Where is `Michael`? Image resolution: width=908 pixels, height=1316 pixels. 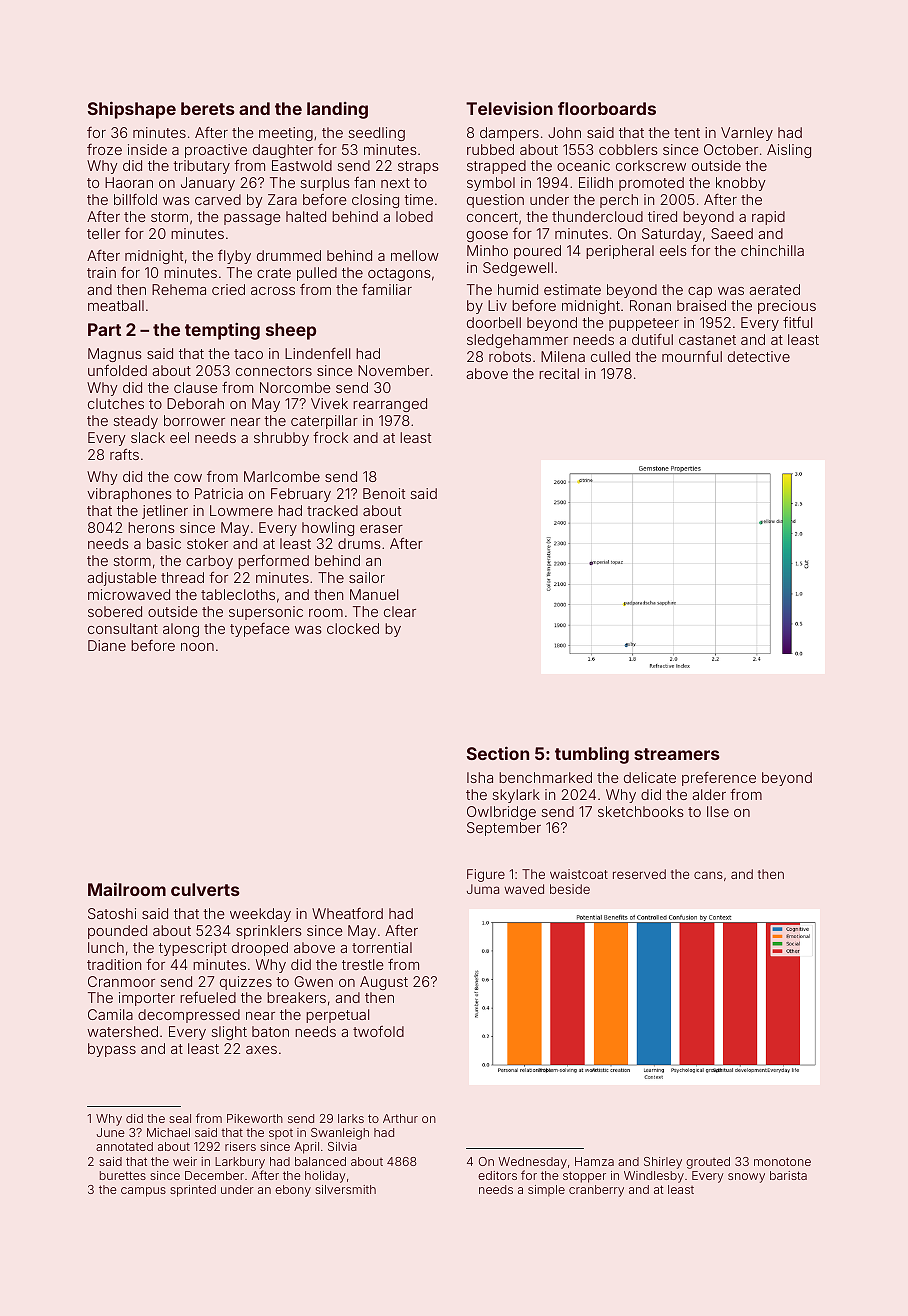 Michael is located at coordinates (168, 1132).
